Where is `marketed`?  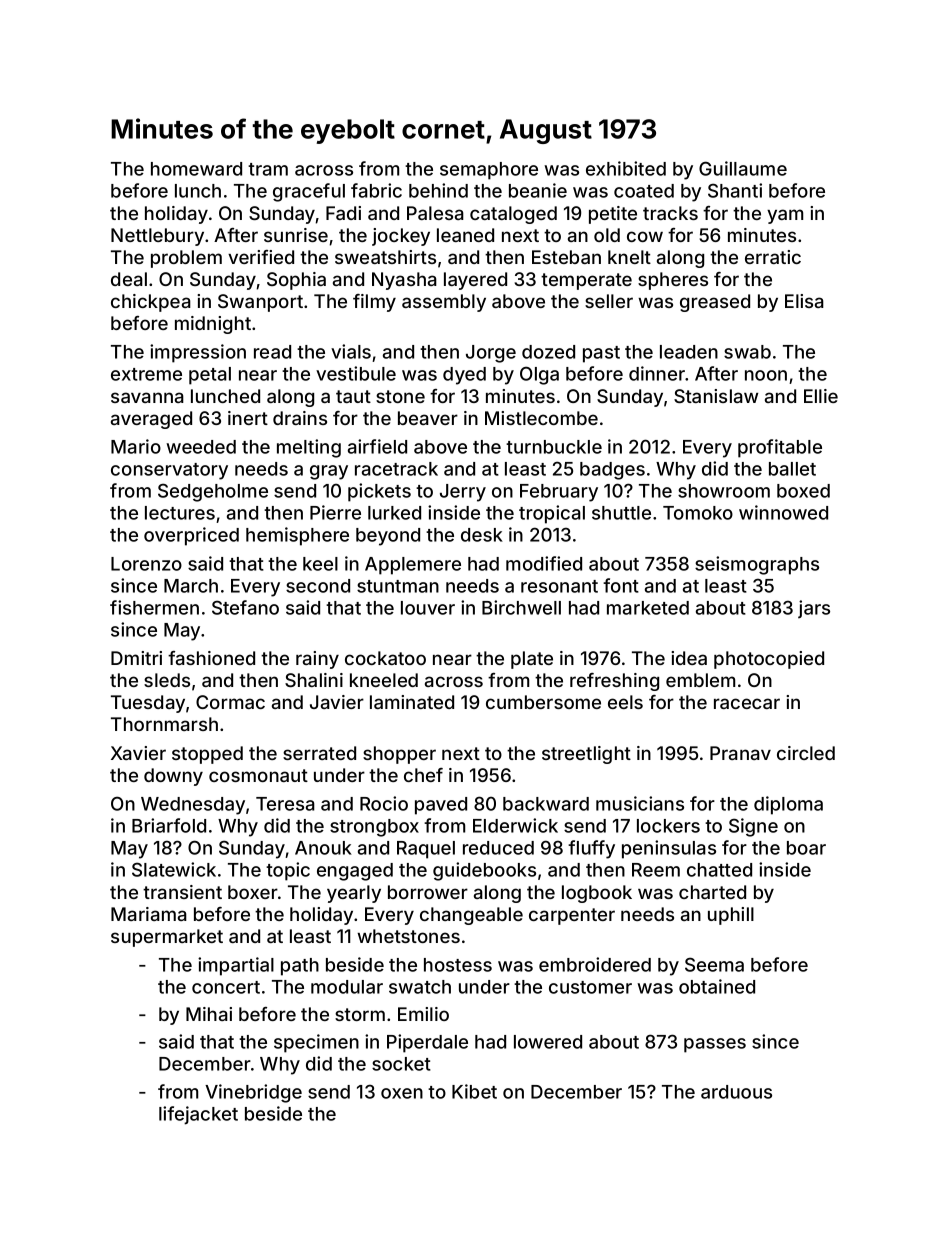 marketed is located at coordinates (648, 608).
